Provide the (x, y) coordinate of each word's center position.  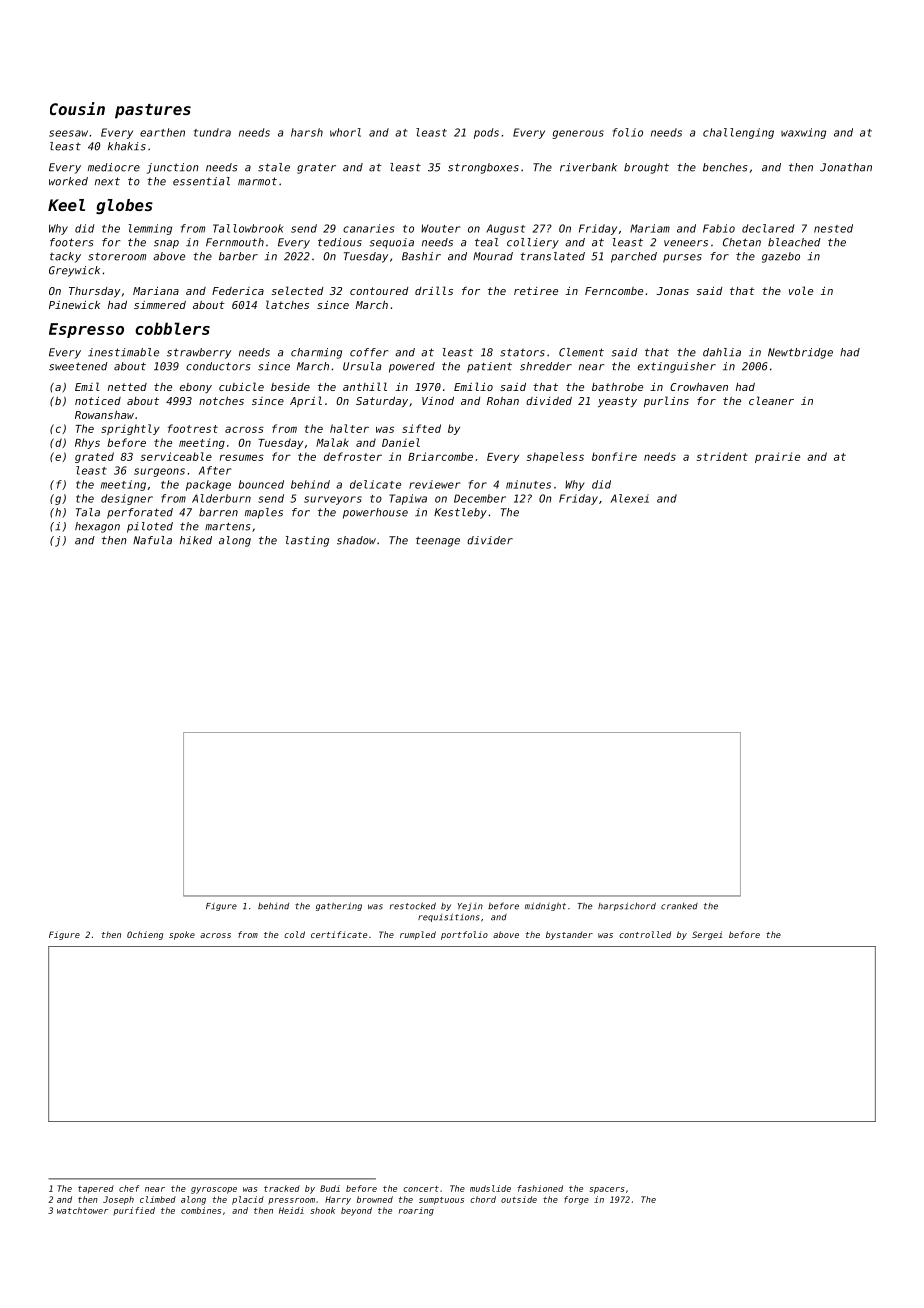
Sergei (707, 935)
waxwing (803, 133)
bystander (569, 935)
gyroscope (214, 1190)
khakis (127, 146)
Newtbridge (800, 353)
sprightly (130, 429)
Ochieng (145, 935)
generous (578, 134)
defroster (353, 456)
